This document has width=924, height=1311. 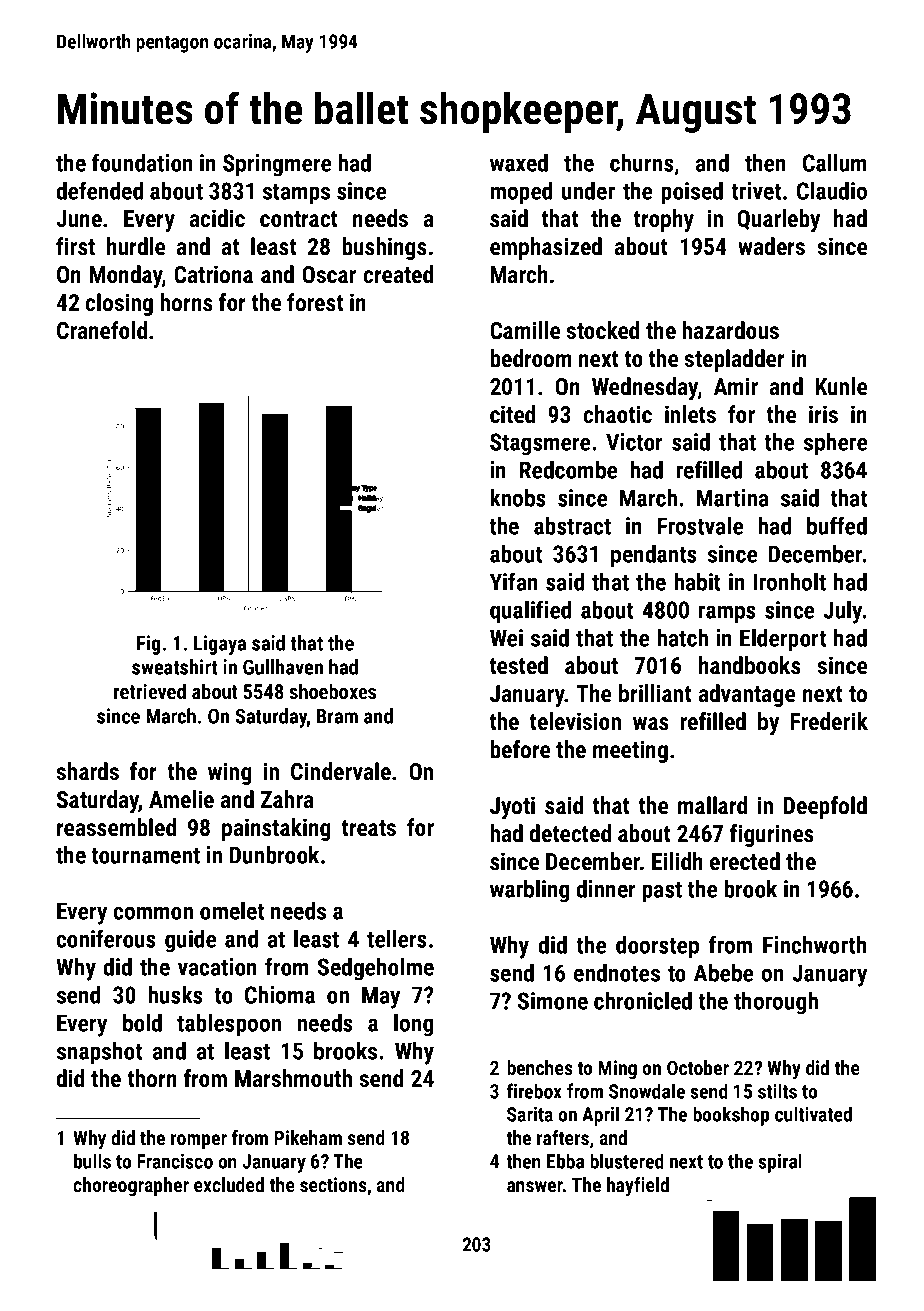 I want to click on Kunle, so click(x=841, y=386).
